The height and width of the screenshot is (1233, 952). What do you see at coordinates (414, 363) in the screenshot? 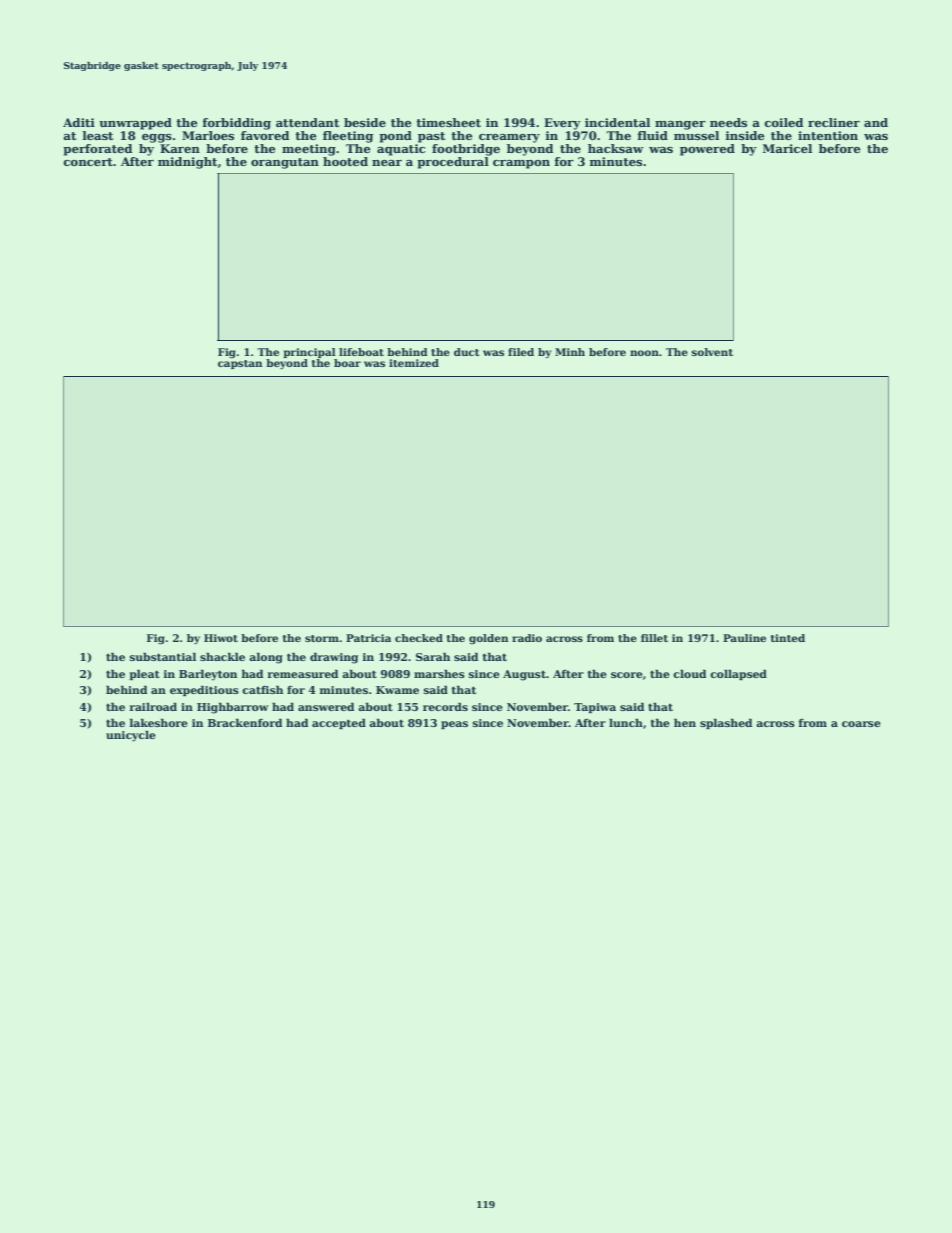
I see `itemized` at bounding box center [414, 363].
